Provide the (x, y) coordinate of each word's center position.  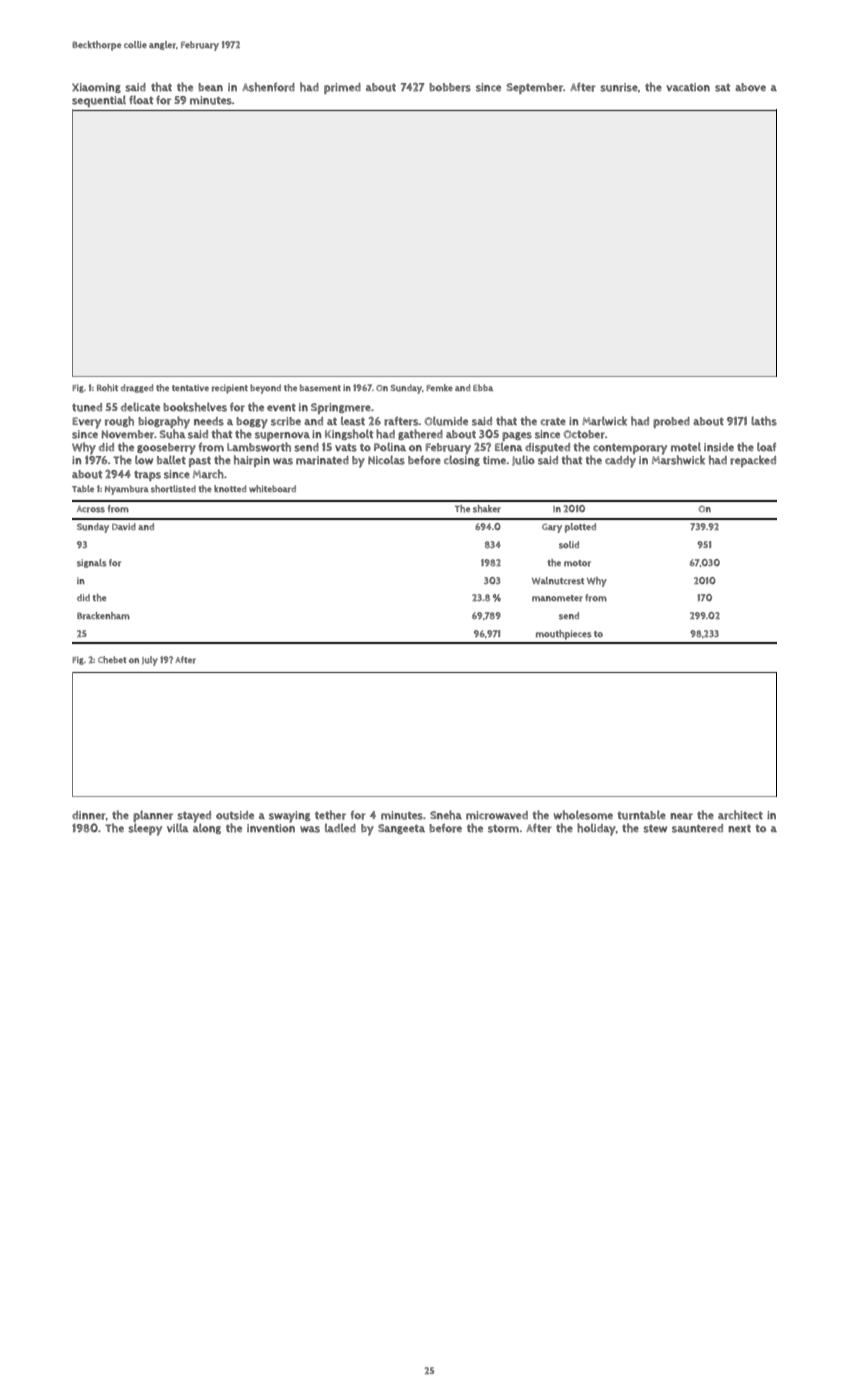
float (141, 100)
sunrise (619, 87)
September (535, 88)
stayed (194, 817)
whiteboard (272, 489)
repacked (753, 461)
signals (92, 563)
